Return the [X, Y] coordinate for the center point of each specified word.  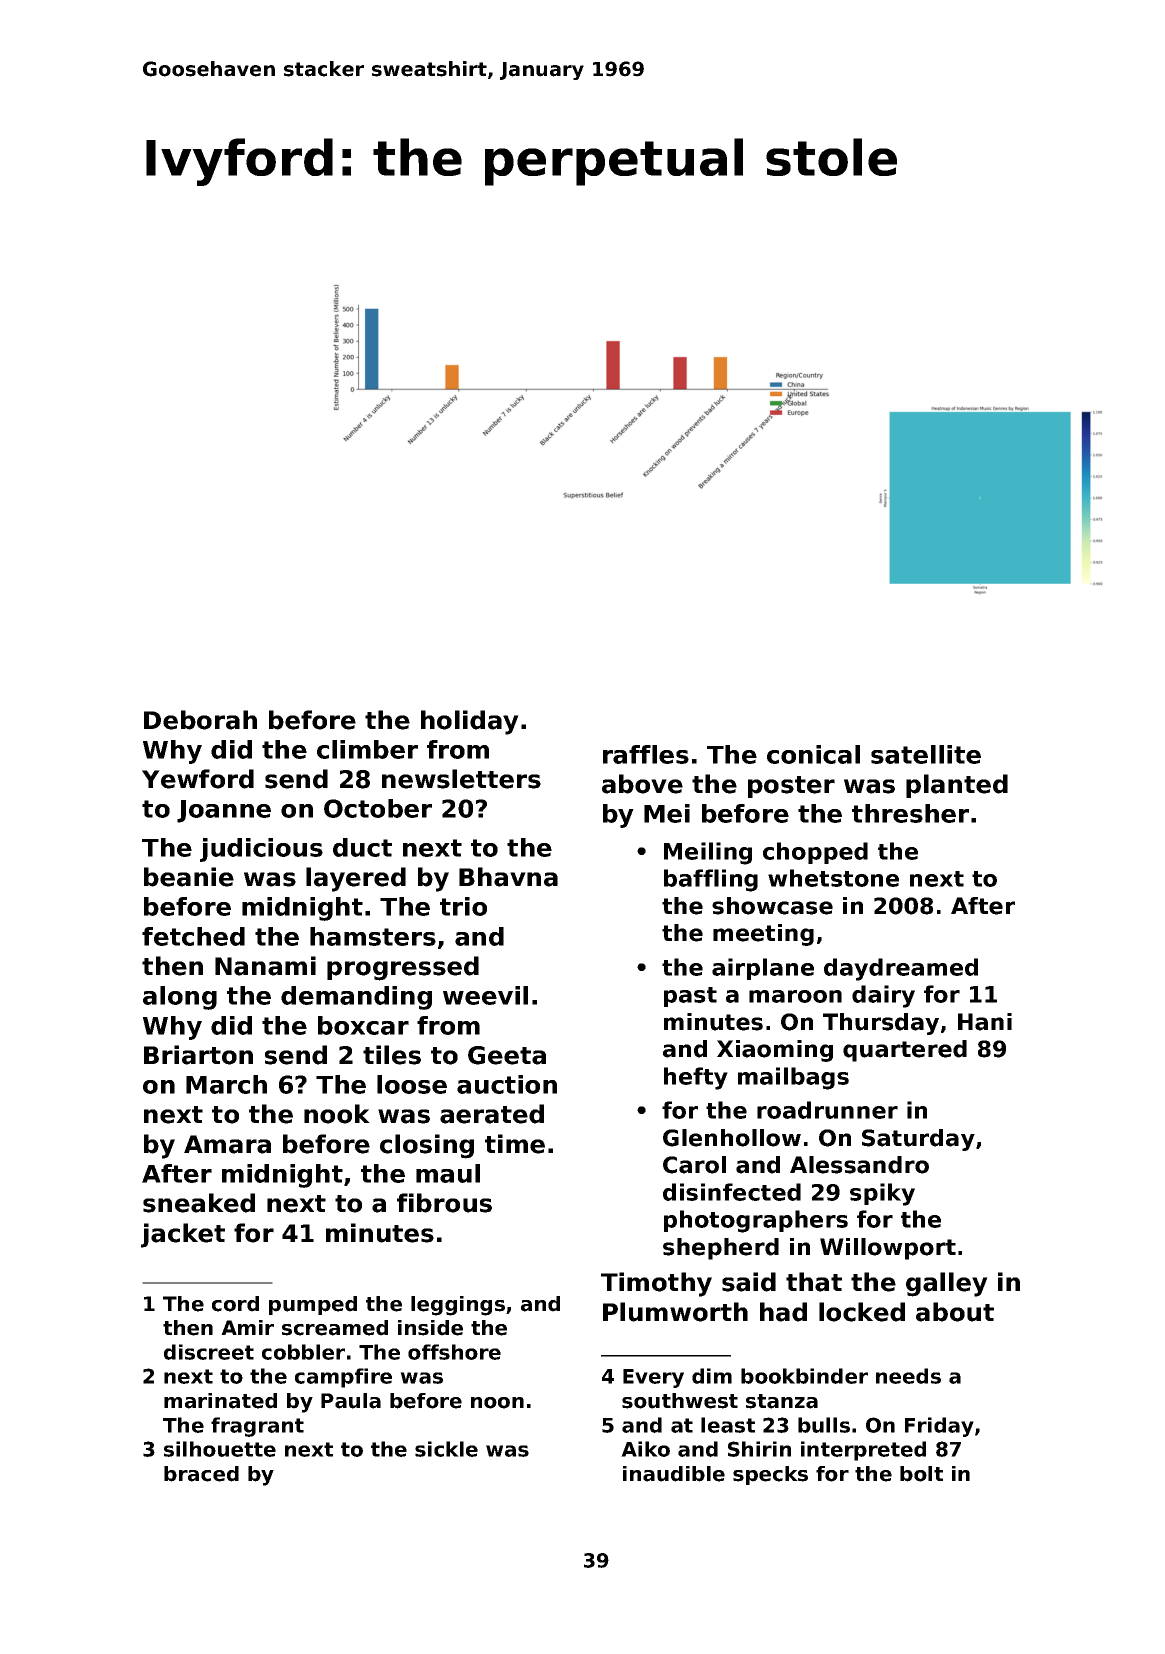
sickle [446, 1449]
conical [813, 754]
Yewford [198, 779]
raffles [646, 754]
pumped [313, 1305]
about [955, 1312]
